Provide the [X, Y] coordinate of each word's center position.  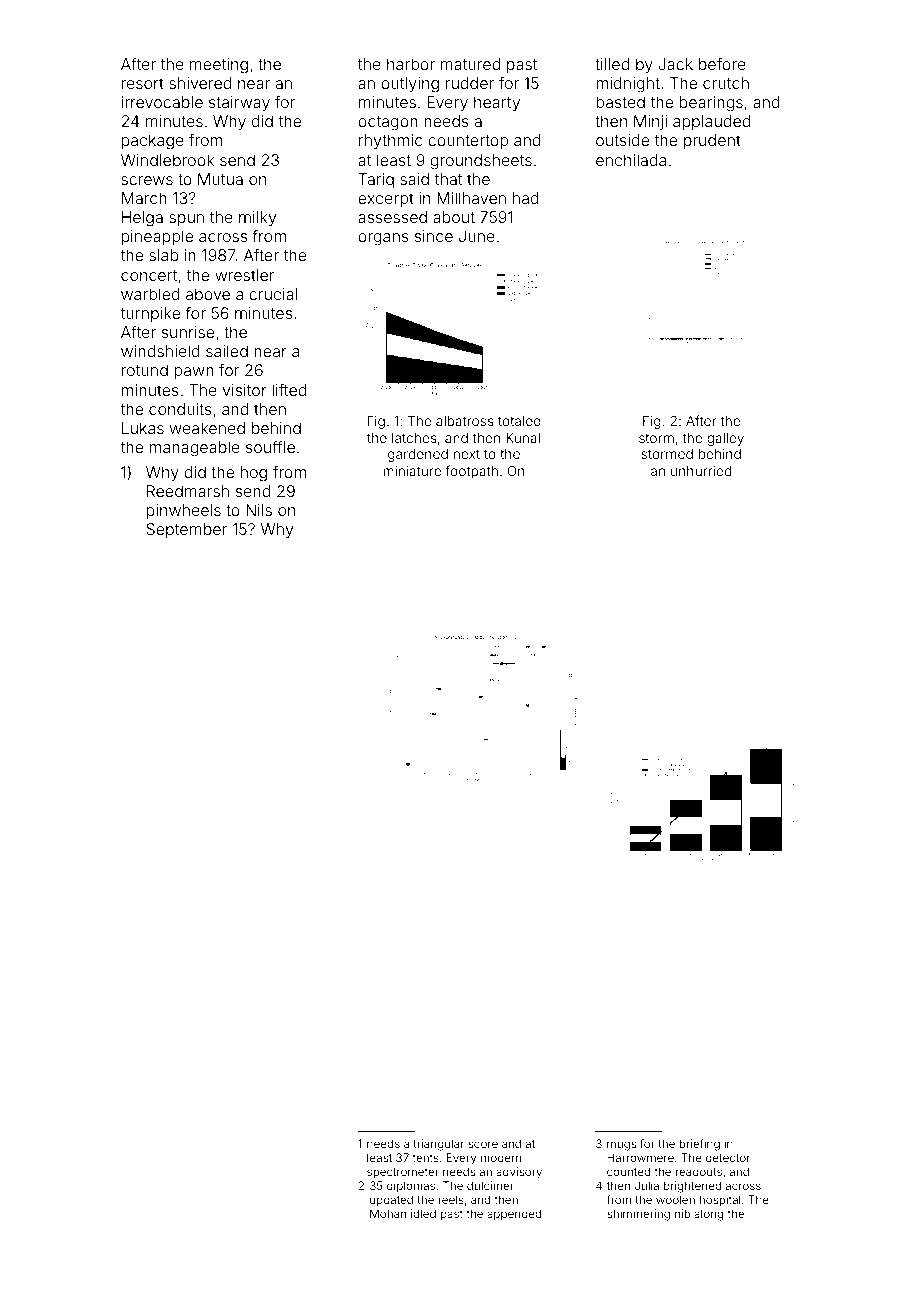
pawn [194, 373]
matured [470, 64]
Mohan [388, 1213]
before [722, 64]
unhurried [701, 471]
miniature [412, 471]
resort [143, 83]
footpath [472, 472]
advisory [519, 1173]
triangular [438, 1145]
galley [725, 439]
